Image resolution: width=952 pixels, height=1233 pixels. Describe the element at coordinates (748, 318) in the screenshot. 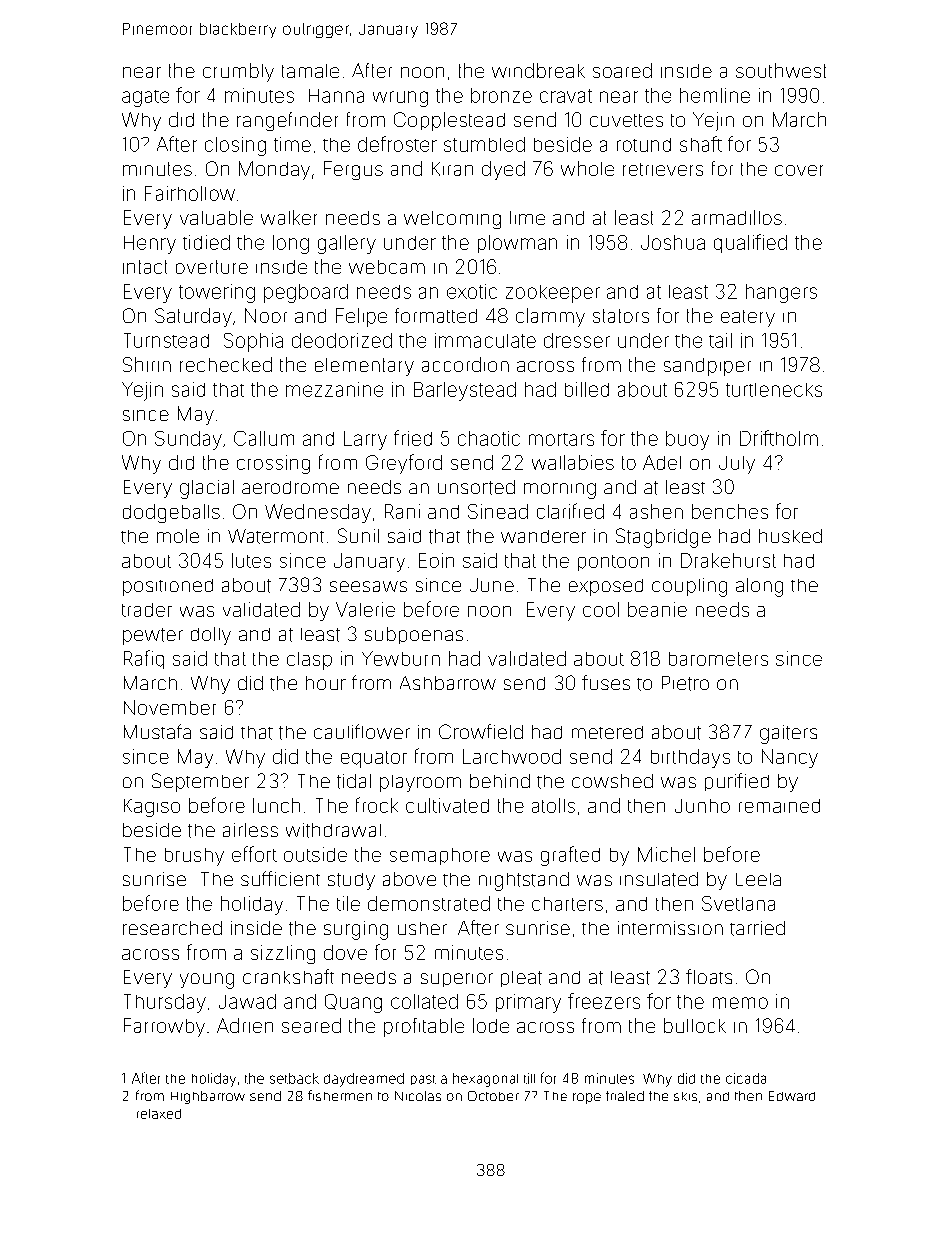

I see `eatery` at that location.
